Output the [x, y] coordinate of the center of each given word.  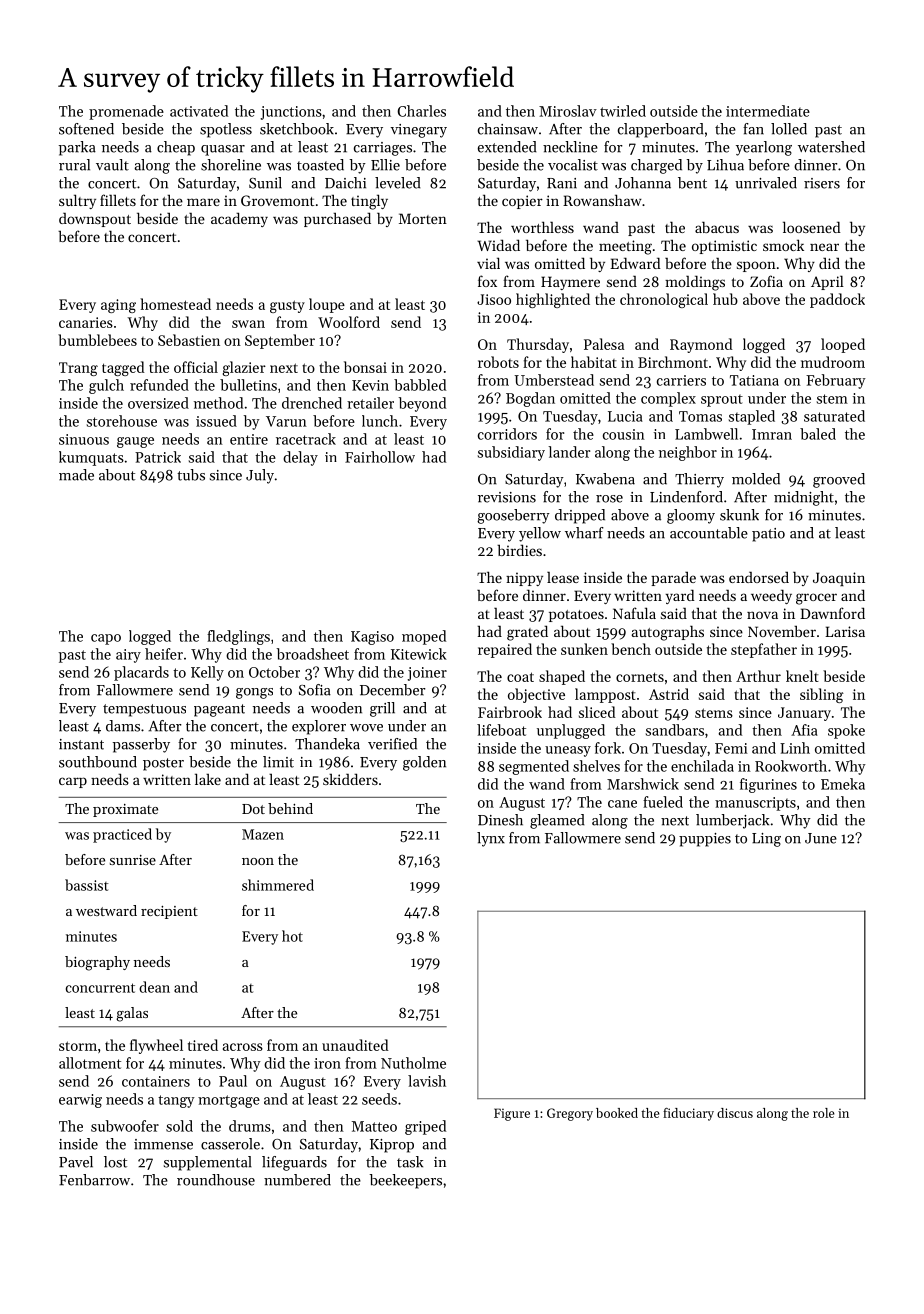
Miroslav [568, 111]
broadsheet [312, 654]
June [821, 838]
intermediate [768, 111]
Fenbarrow [94, 1180]
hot [292, 936]
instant [81, 744]
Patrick [158, 457]
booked [617, 1113]
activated [199, 111]
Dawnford [832, 613]
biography [97, 963]
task [410, 1162]
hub [725, 299]
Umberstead [554, 380]
